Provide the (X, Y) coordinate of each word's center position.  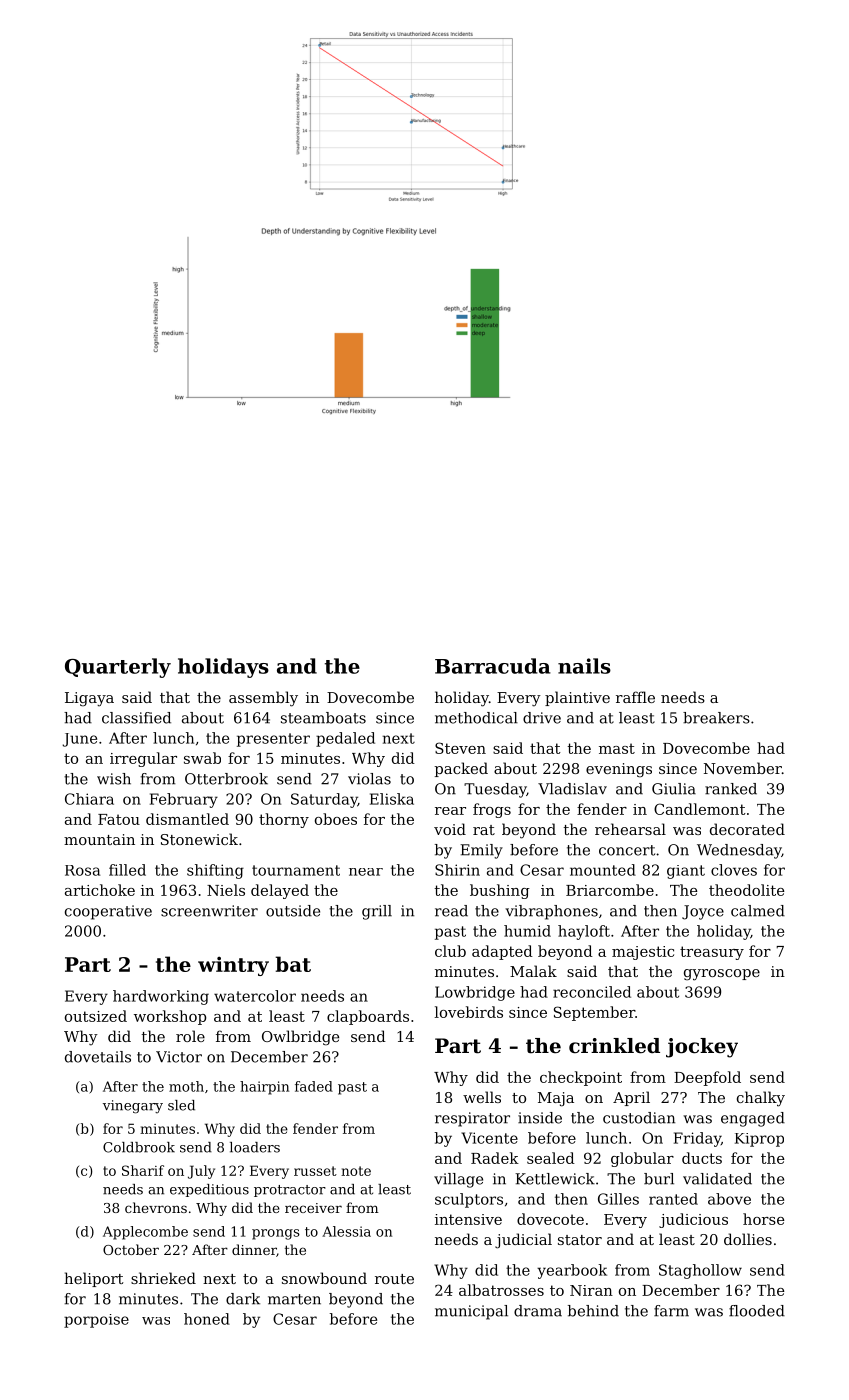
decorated (747, 829)
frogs (492, 810)
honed (207, 1319)
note (356, 1171)
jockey (702, 1048)
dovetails (98, 1057)
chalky (761, 1099)
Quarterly (118, 668)
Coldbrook (139, 1147)
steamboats (323, 718)
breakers (716, 718)
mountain (99, 839)
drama (538, 1311)
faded (314, 1086)
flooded (757, 1311)
